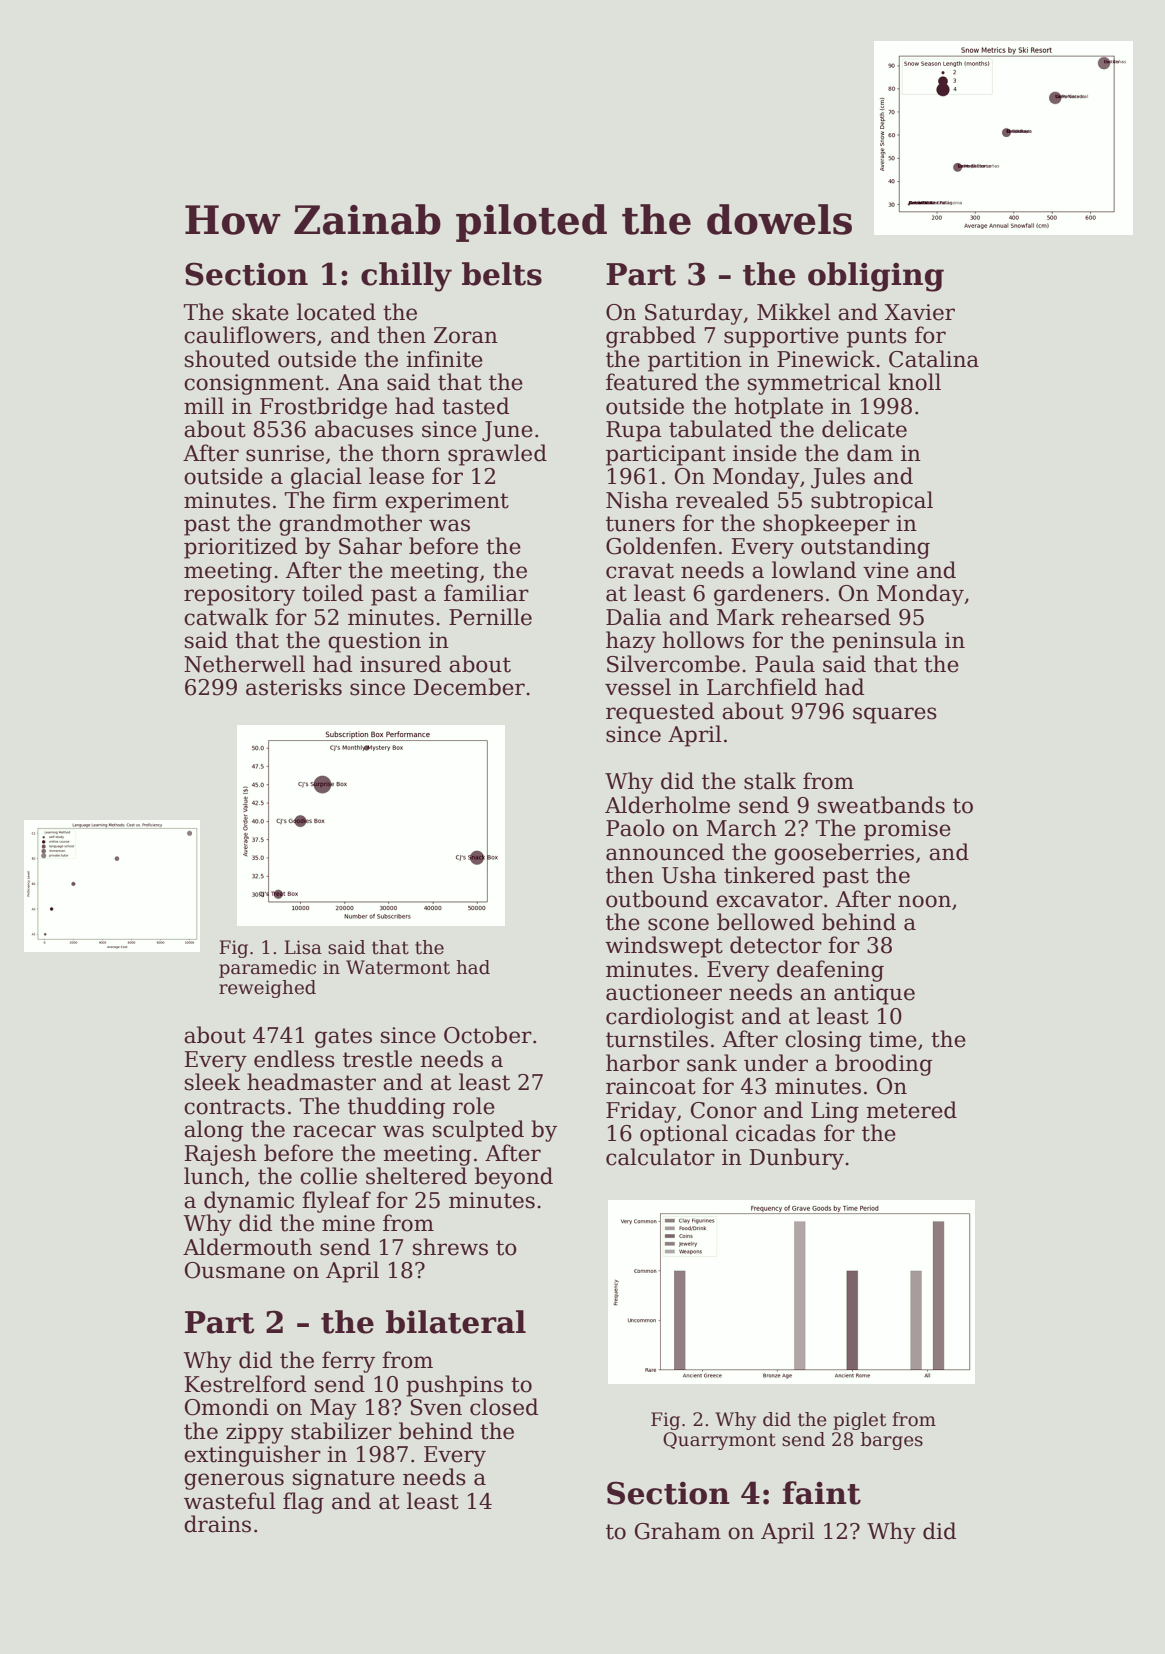  Describe the element at coordinates (436, 1407) in the image. I see `Sven` at that location.
